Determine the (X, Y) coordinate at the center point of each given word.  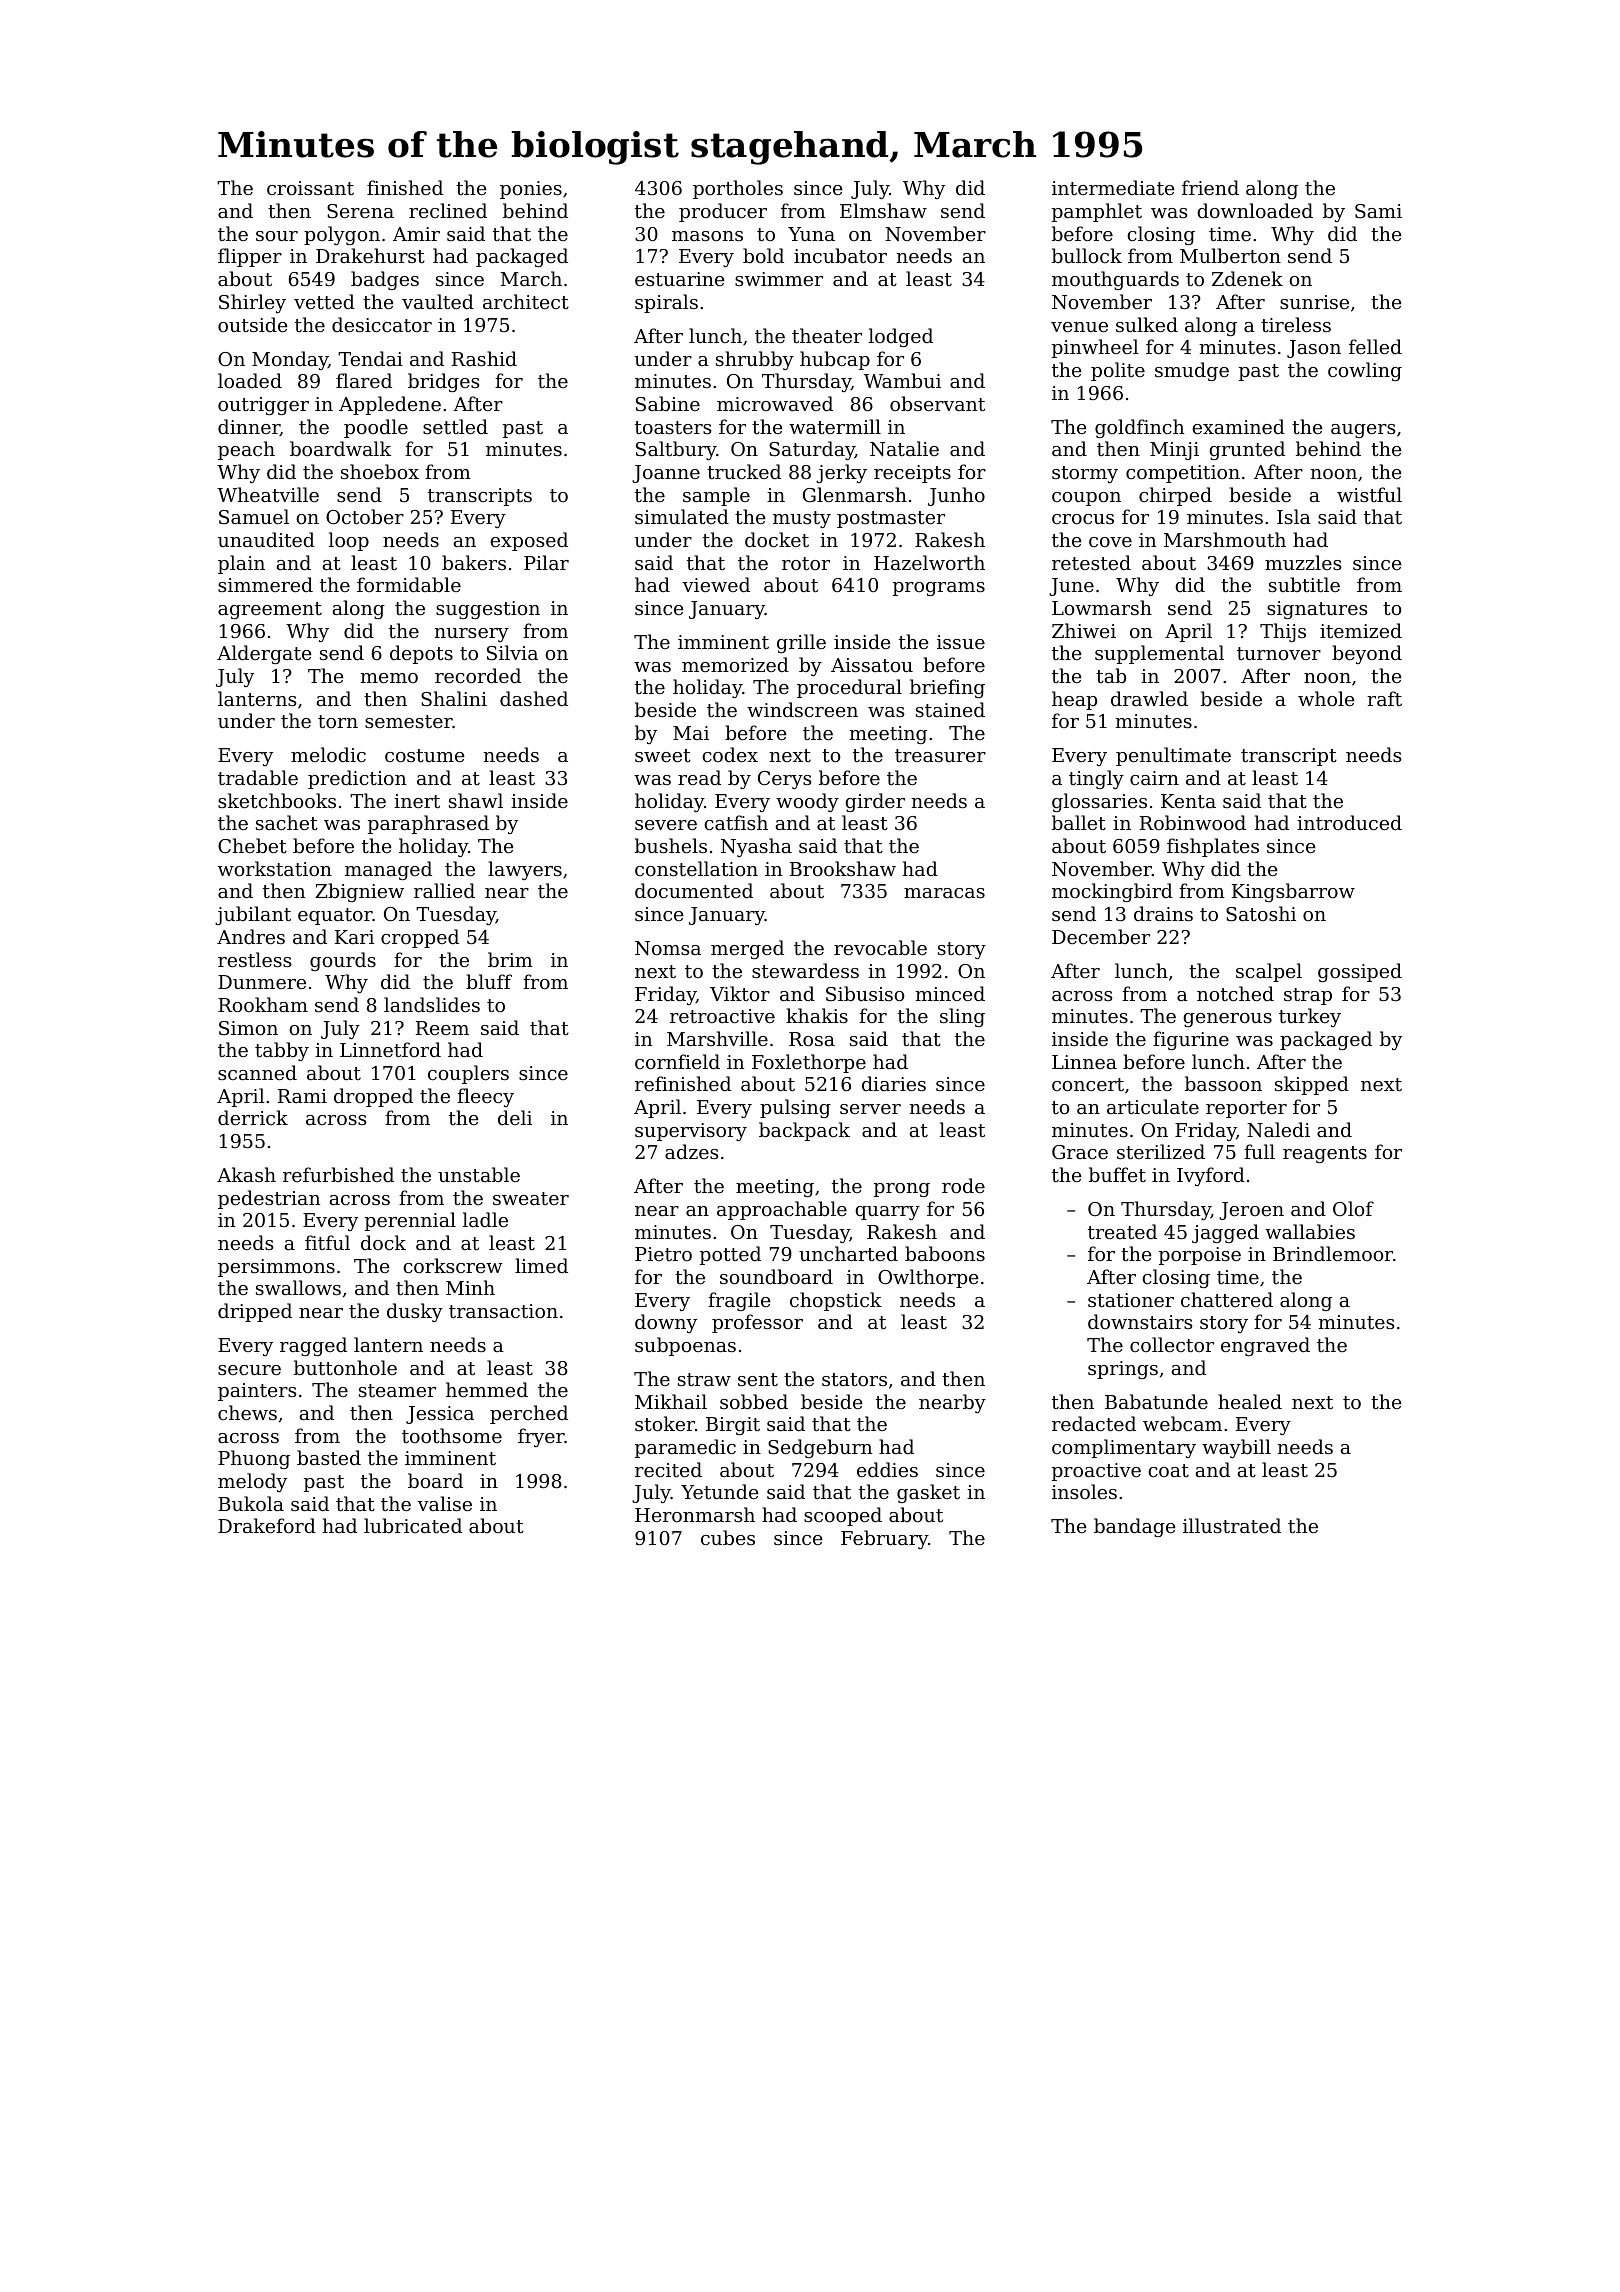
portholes (738, 189)
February (884, 1539)
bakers (474, 562)
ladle (485, 1219)
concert (1088, 1084)
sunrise (1314, 302)
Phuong (254, 1459)
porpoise (1200, 1256)
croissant (310, 188)
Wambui (902, 380)
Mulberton (1230, 255)
